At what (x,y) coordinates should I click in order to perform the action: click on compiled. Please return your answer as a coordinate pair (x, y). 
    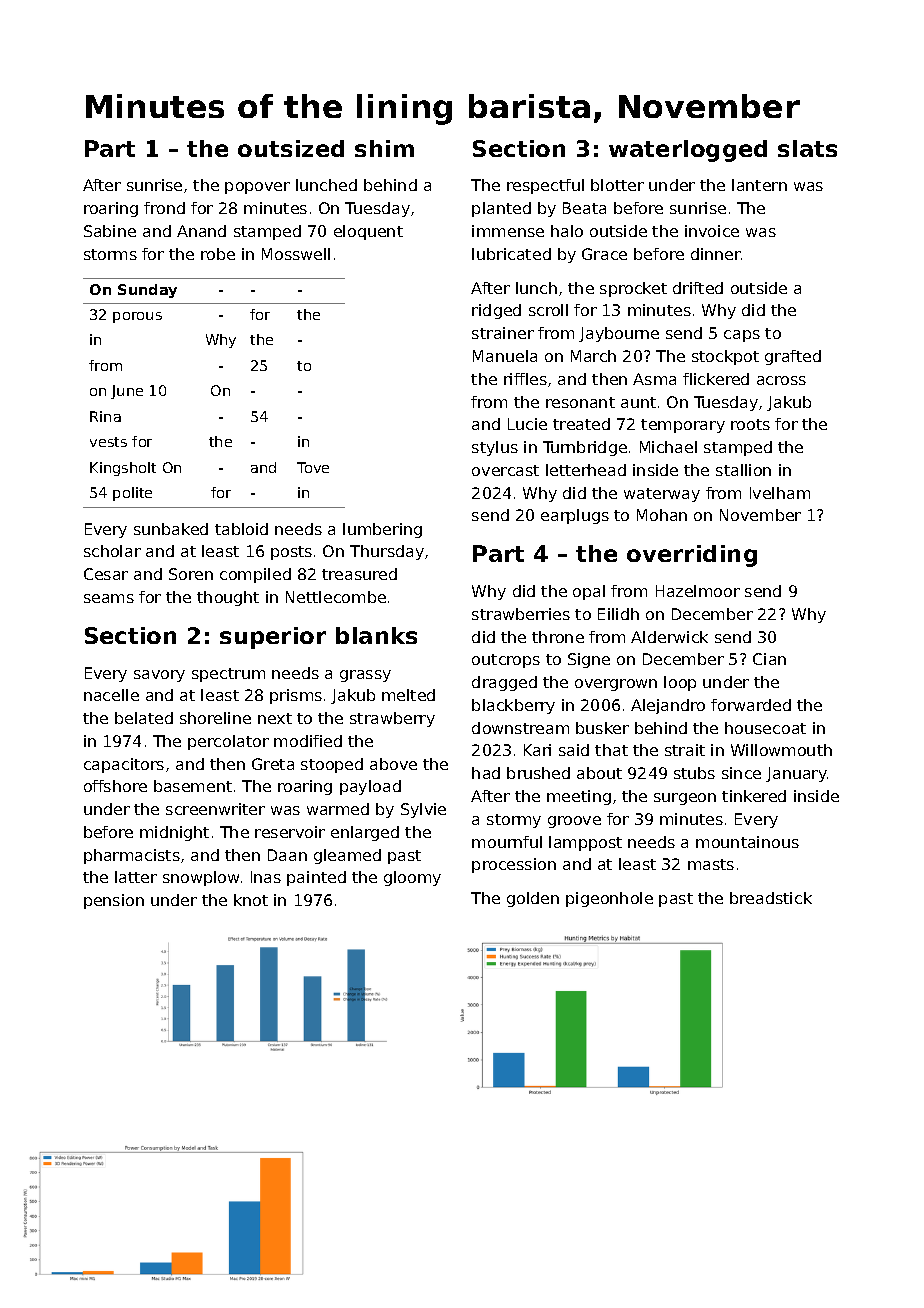
    Looking at the image, I should click on (255, 575).
